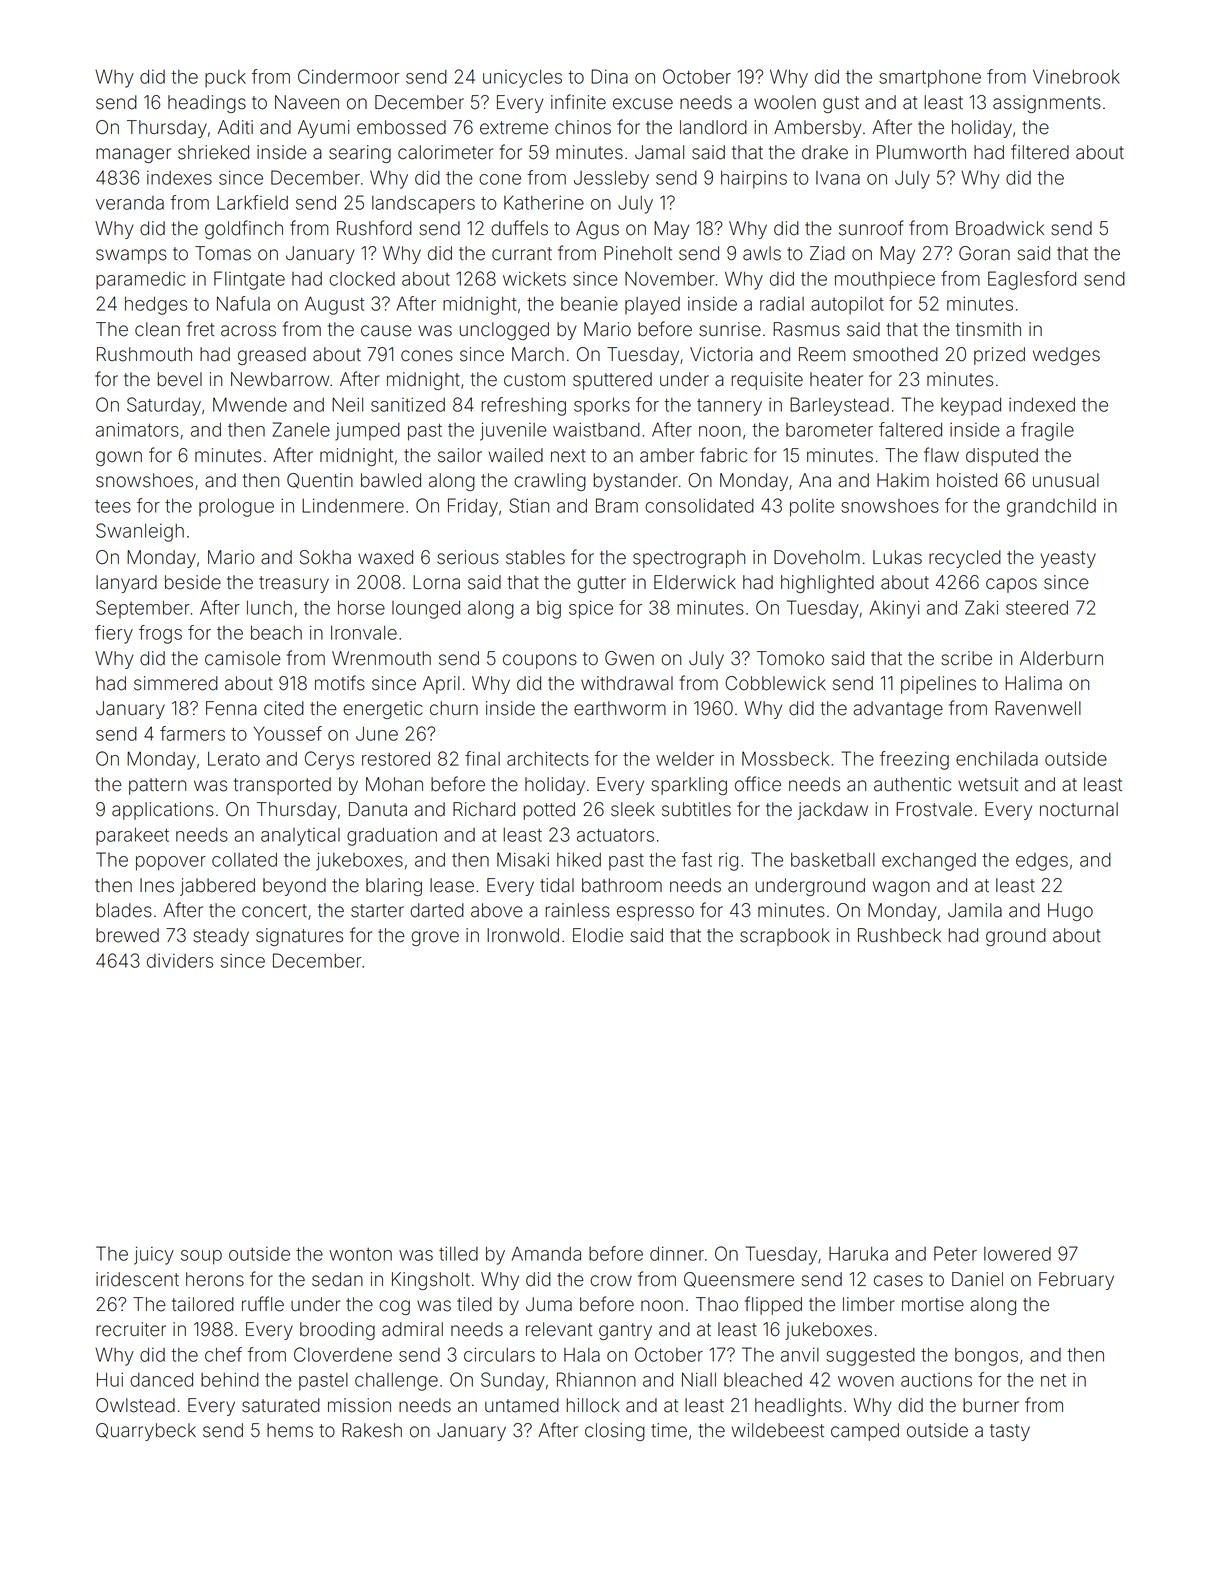 The image size is (1222, 1581). What do you see at coordinates (360, 1254) in the screenshot?
I see `wonton` at bounding box center [360, 1254].
